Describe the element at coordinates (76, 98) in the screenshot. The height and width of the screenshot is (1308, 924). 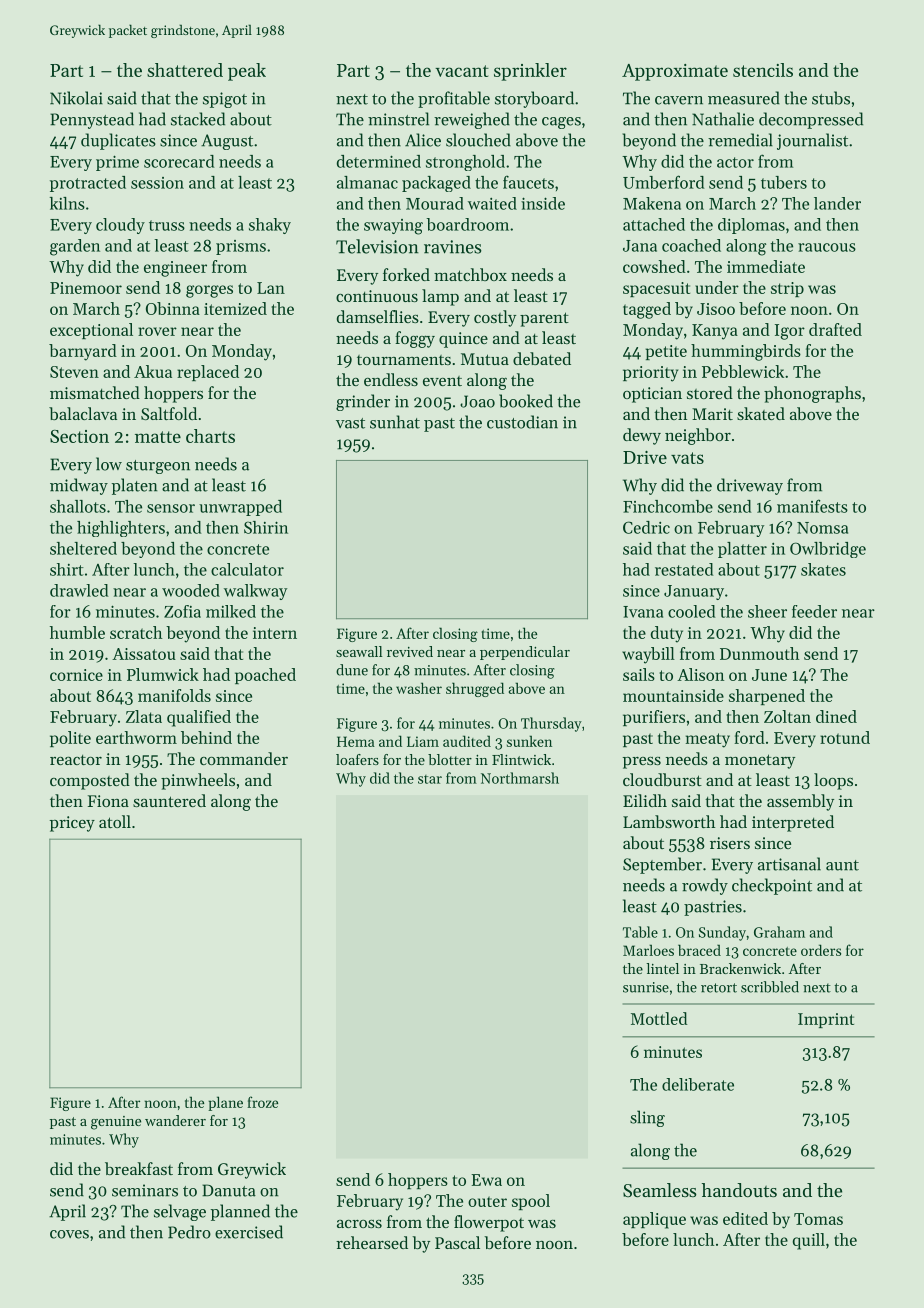
I see `Nikolai` at that location.
